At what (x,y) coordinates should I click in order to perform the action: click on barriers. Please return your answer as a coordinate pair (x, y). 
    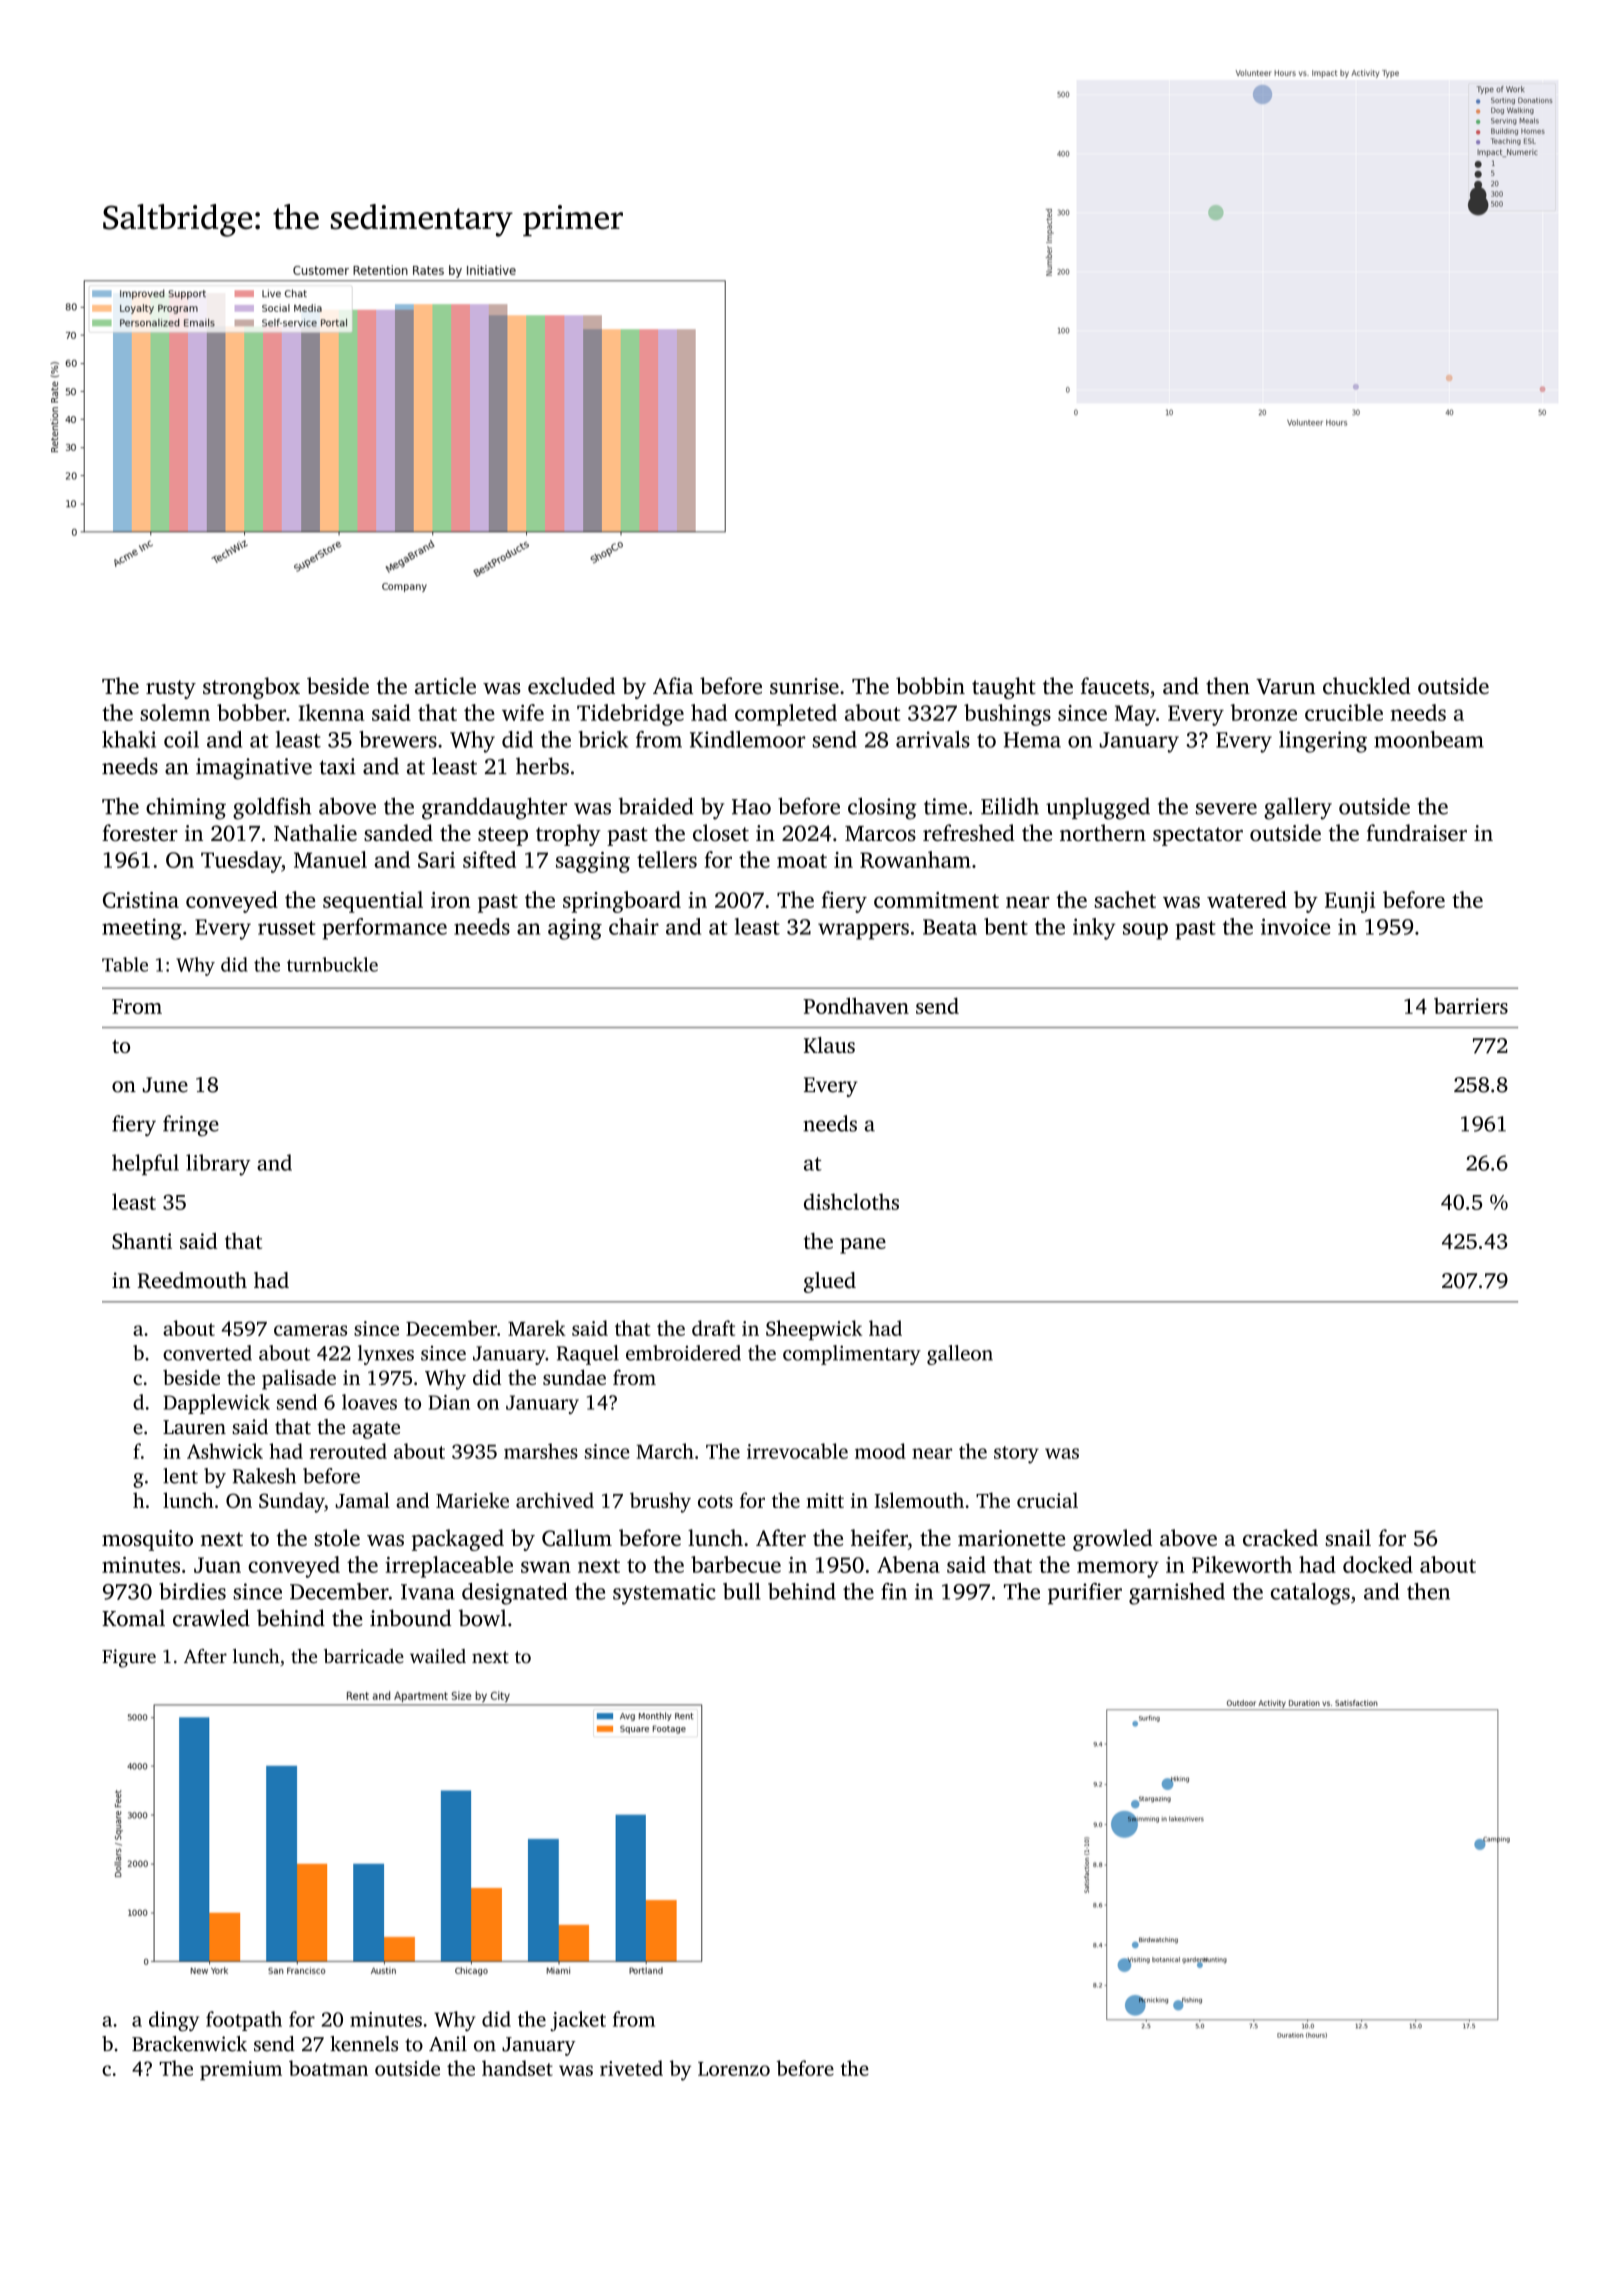
    Looking at the image, I should click on (1471, 1006).
